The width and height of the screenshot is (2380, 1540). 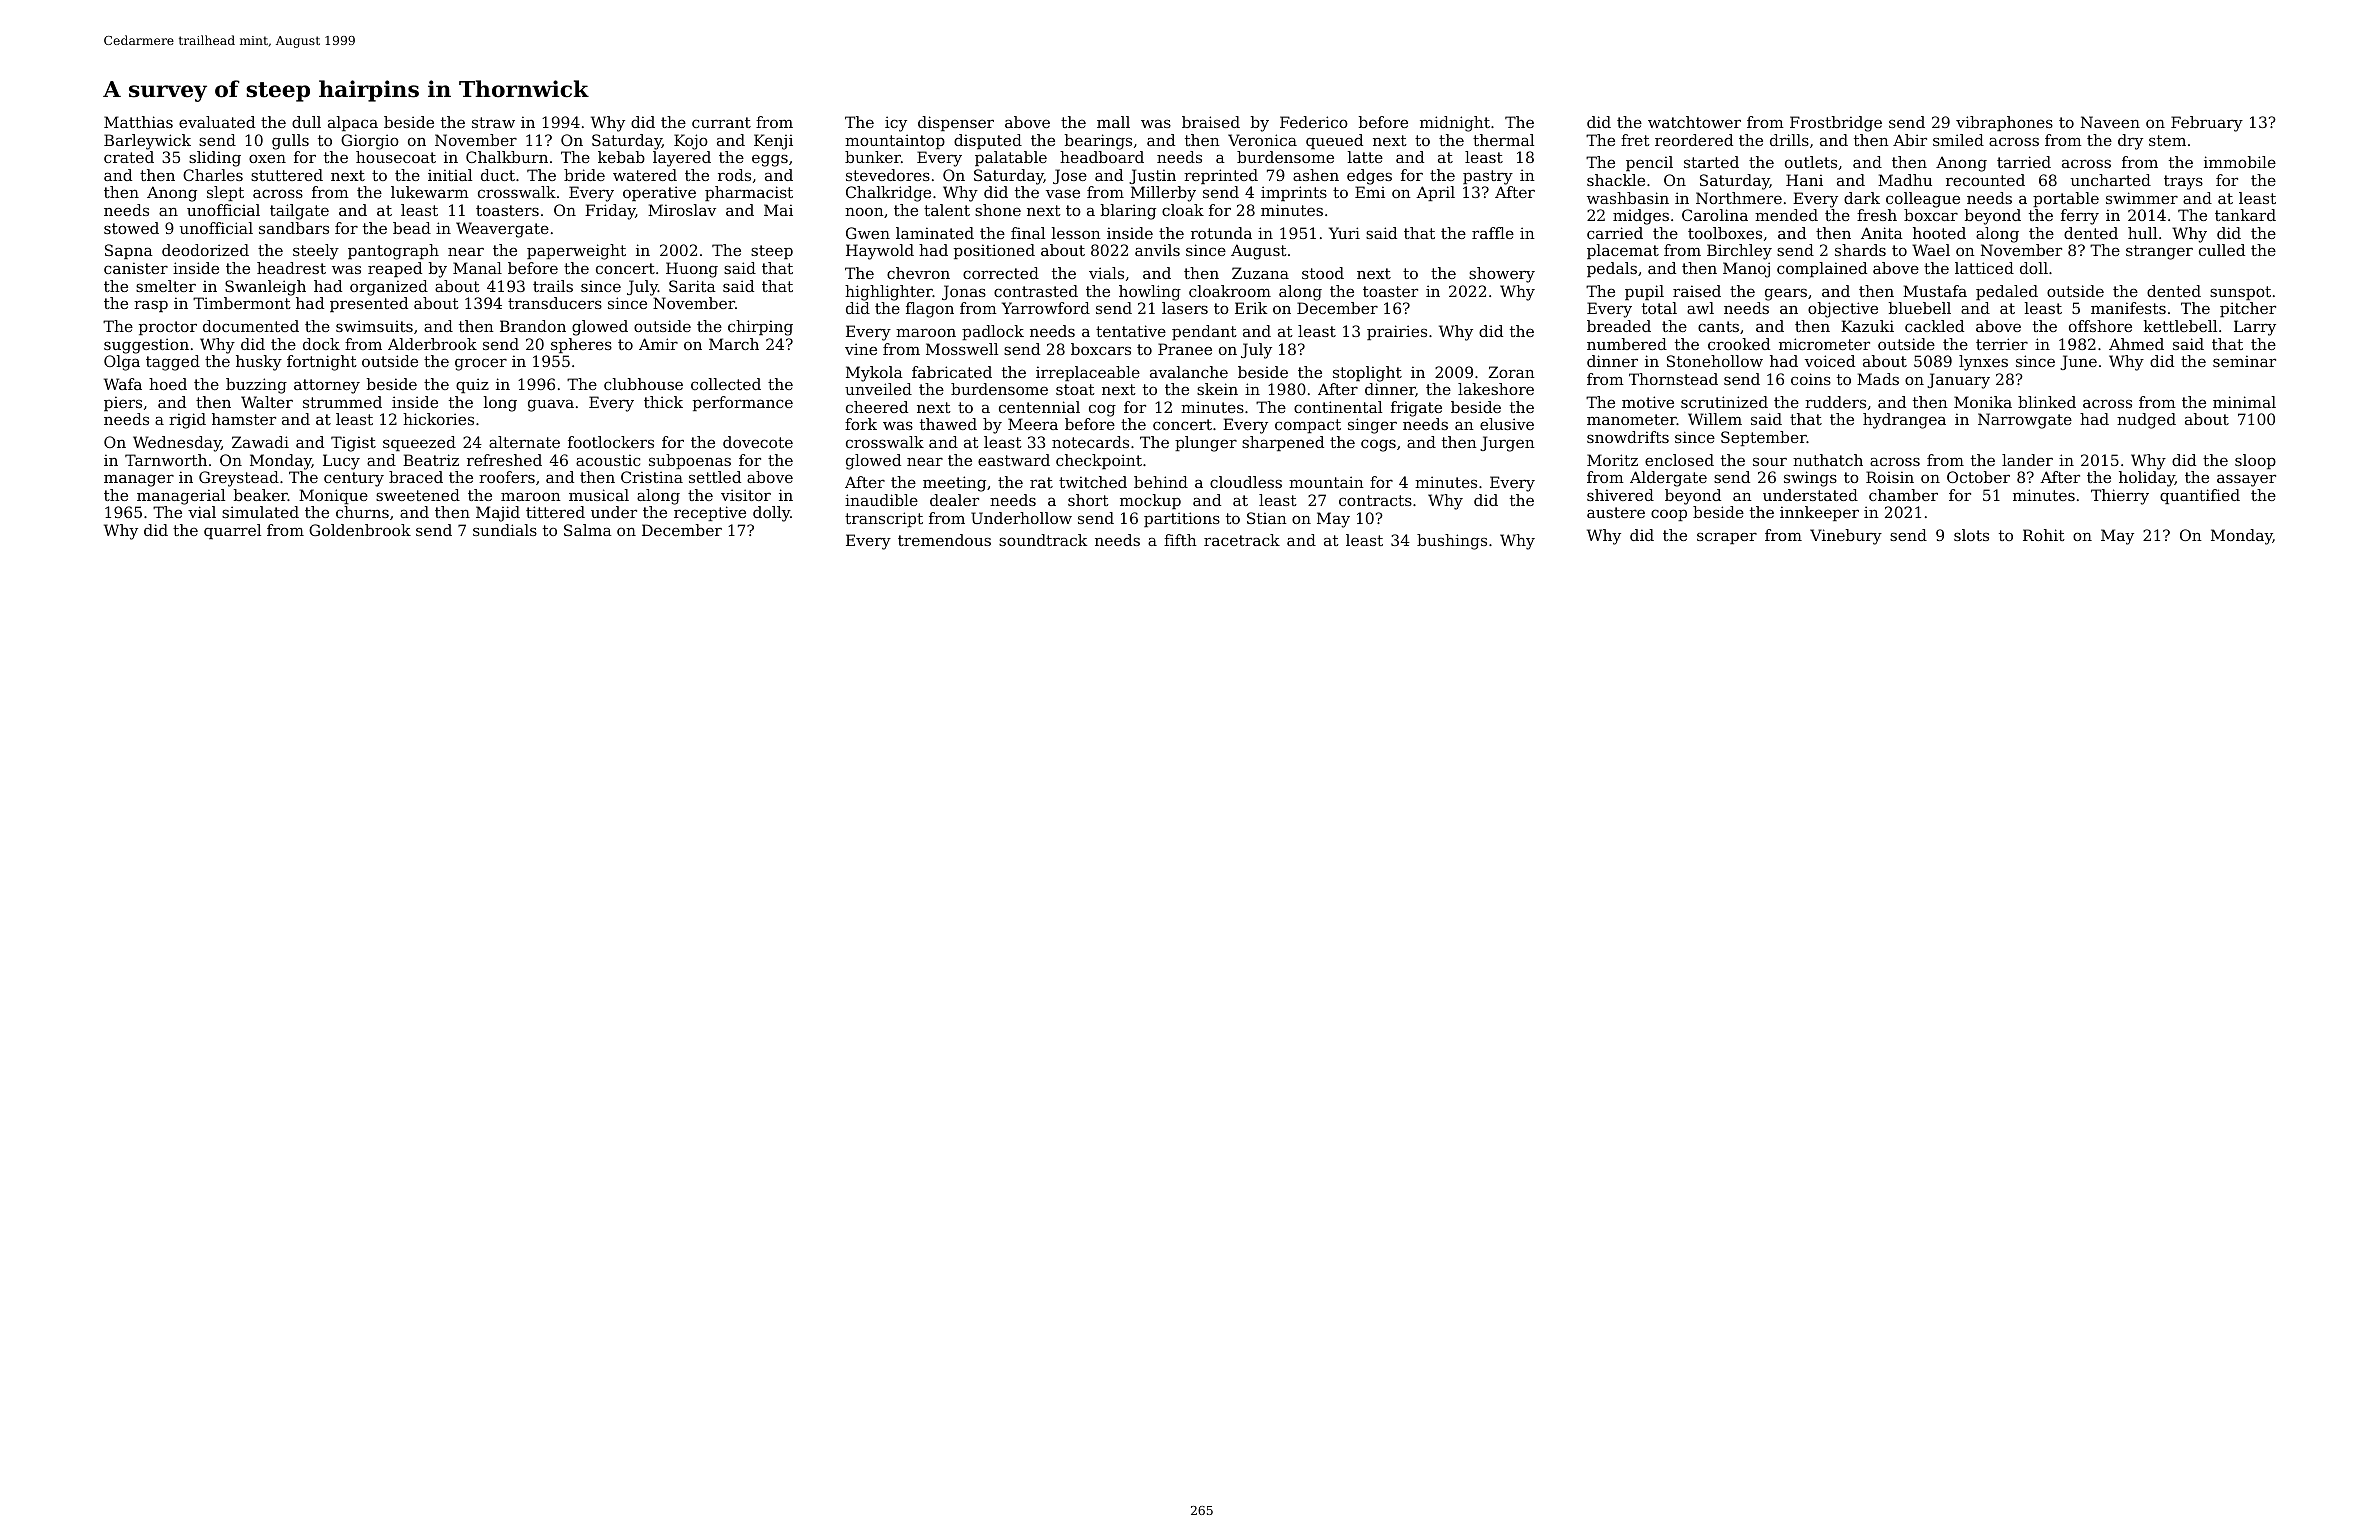 I want to click on fabricated, so click(x=952, y=372).
